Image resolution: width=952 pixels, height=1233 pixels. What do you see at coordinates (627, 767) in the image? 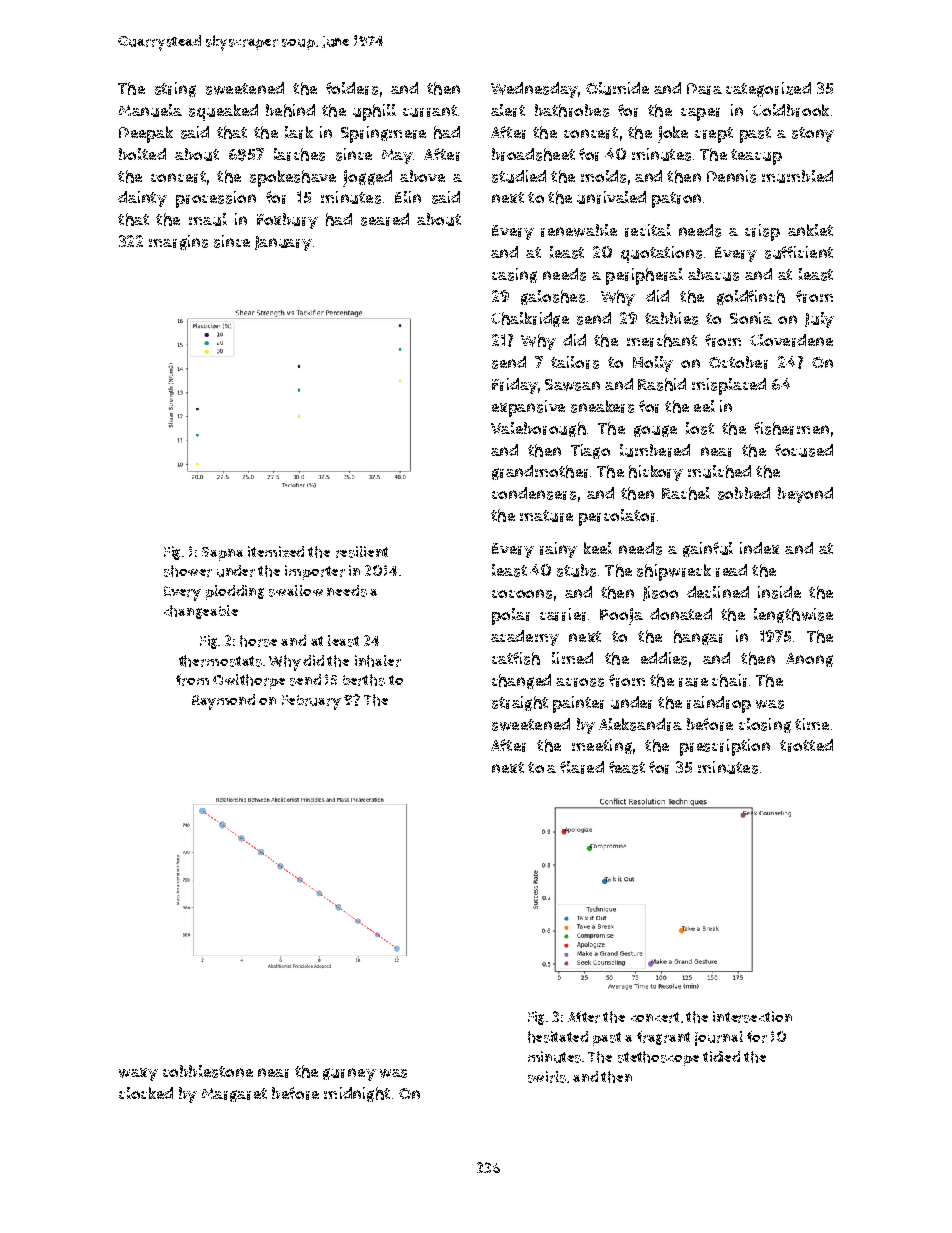
I see `feast` at bounding box center [627, 767].
